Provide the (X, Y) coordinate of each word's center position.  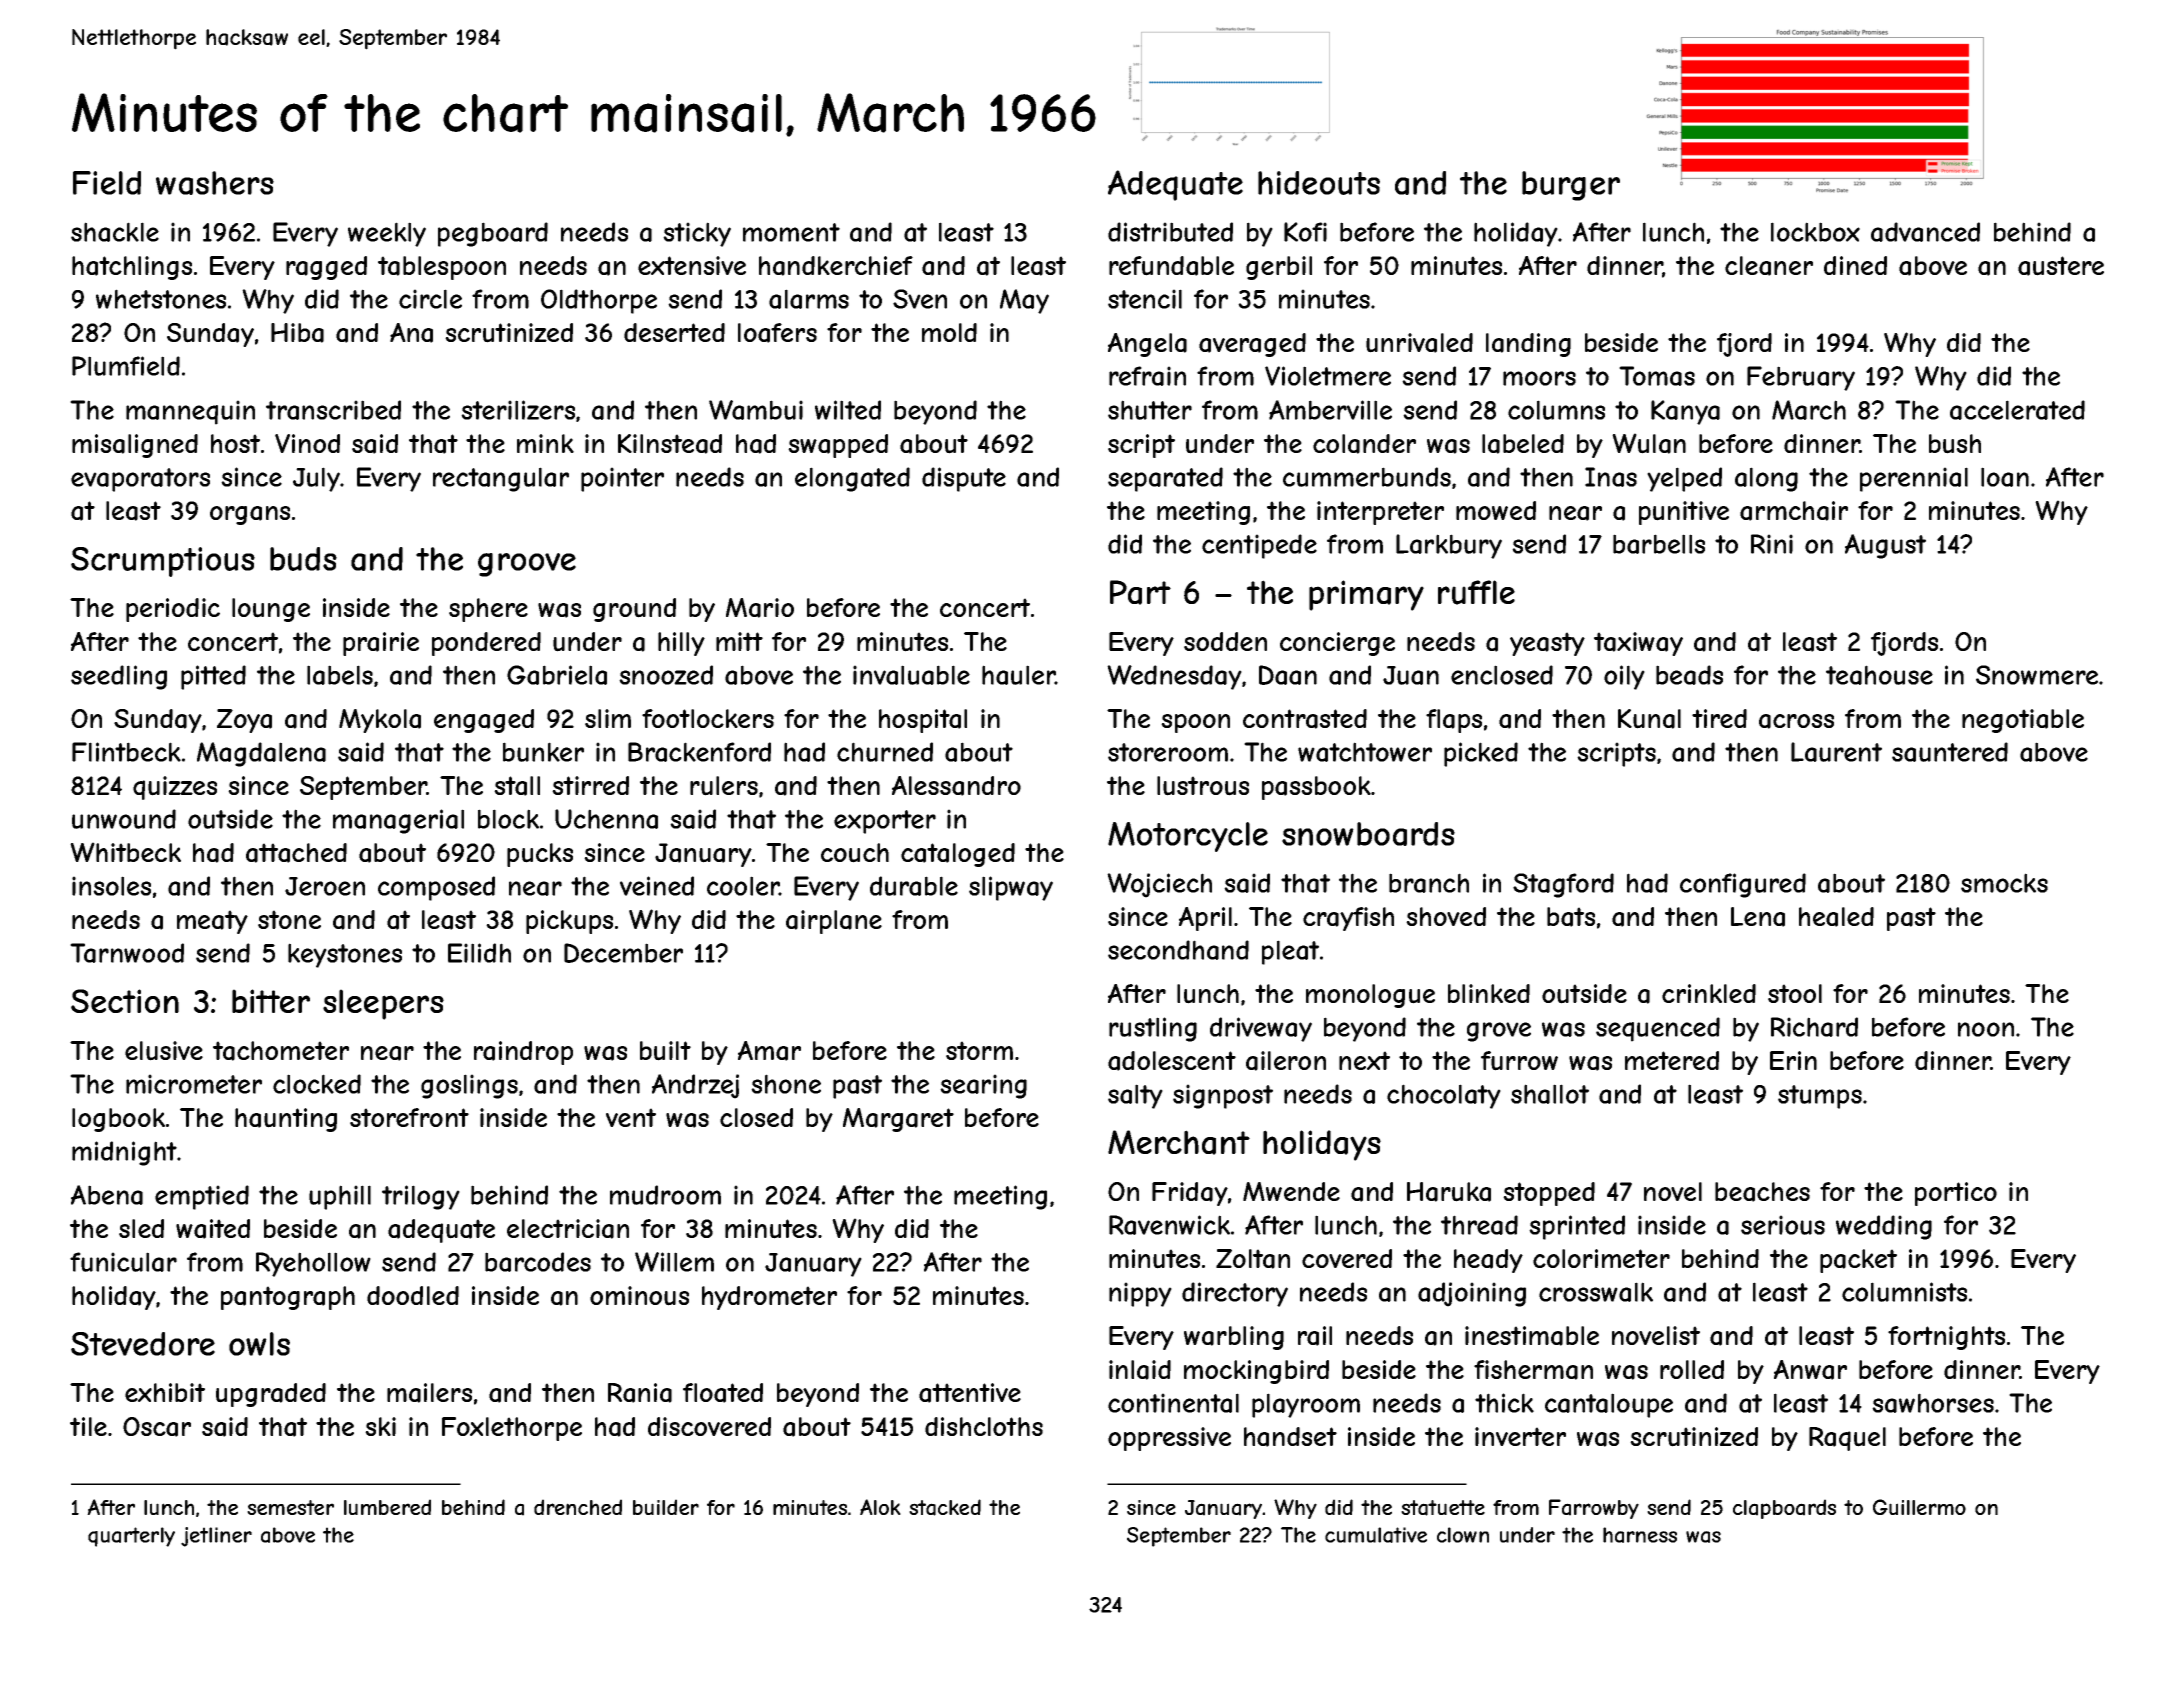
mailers (429, 1393)
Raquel (1847, 1439)
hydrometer (769, 1298)
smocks (2004, 883)
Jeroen (325, 886)
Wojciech (1159, 885)
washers (215, 183)
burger (1571, 186)
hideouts (1319, 183)
